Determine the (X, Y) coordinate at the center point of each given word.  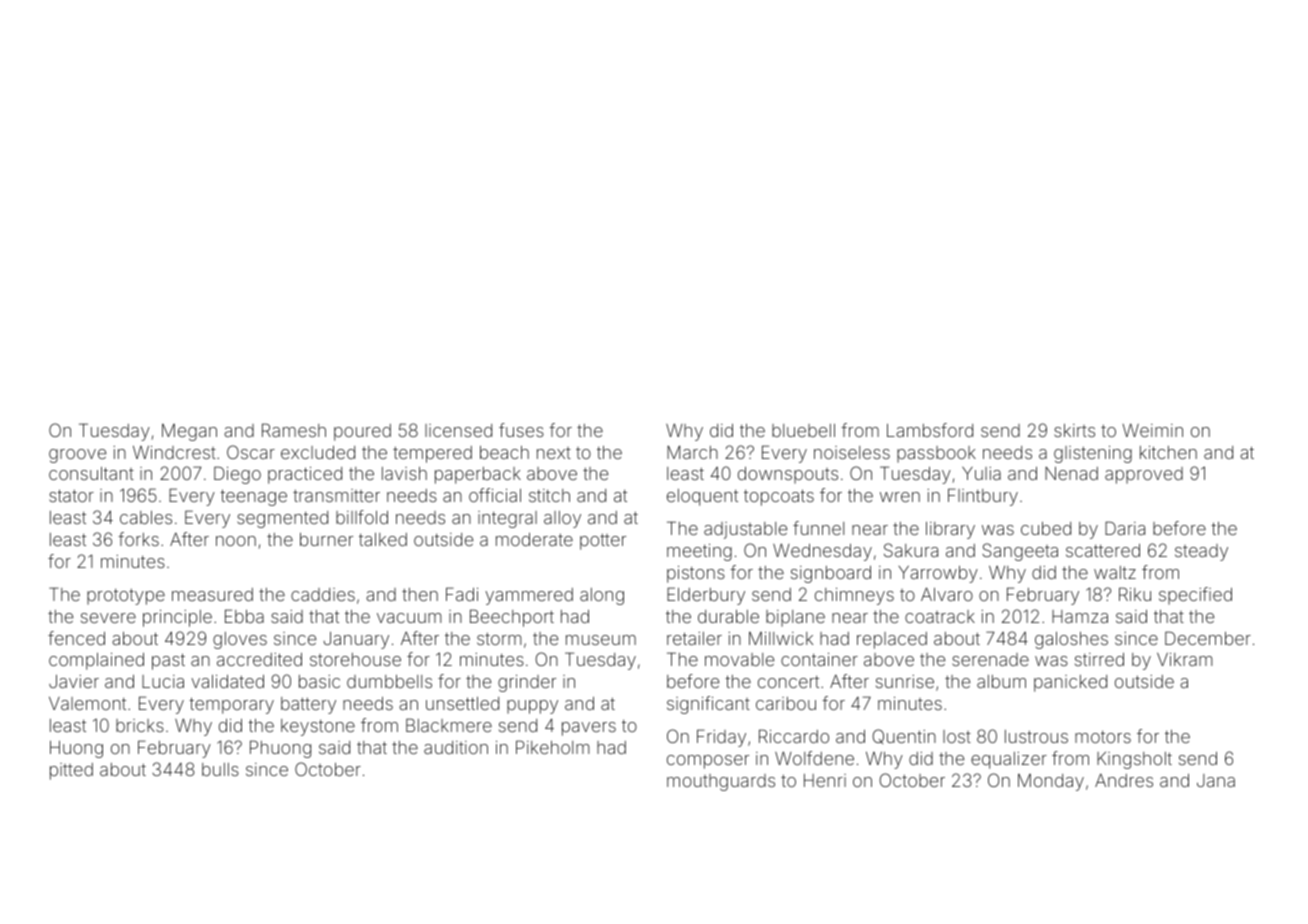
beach (504, 452)
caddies (323, 594)
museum (601, 640)
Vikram (1184, 659)
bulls (220, 769)
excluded (318, 452)
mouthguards (721, 782)
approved (1144, 475)
